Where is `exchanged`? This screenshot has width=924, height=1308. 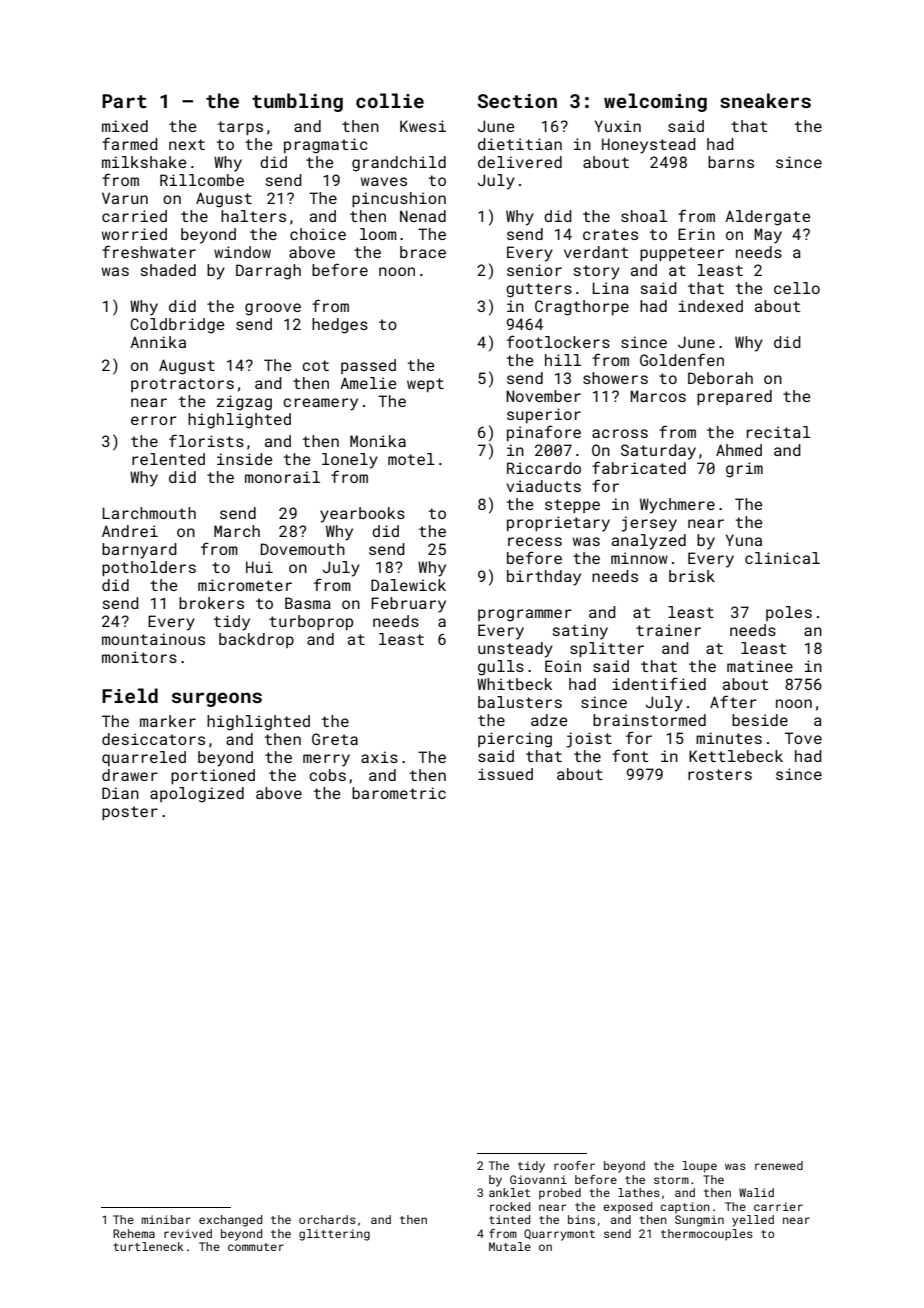
exchanged is located at coordinates (230, 1221).
